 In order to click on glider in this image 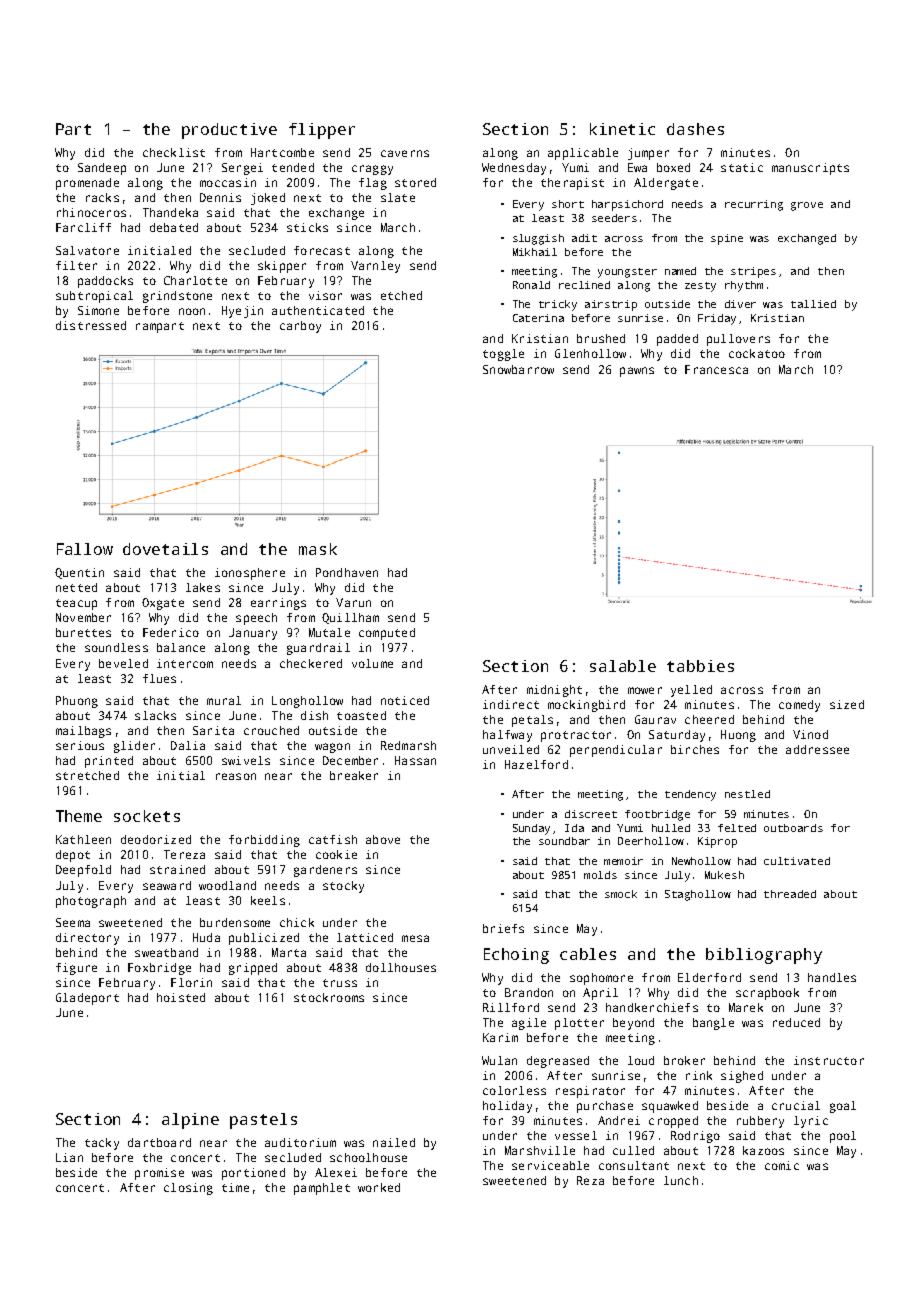, I will do `click(134, 747)`.
